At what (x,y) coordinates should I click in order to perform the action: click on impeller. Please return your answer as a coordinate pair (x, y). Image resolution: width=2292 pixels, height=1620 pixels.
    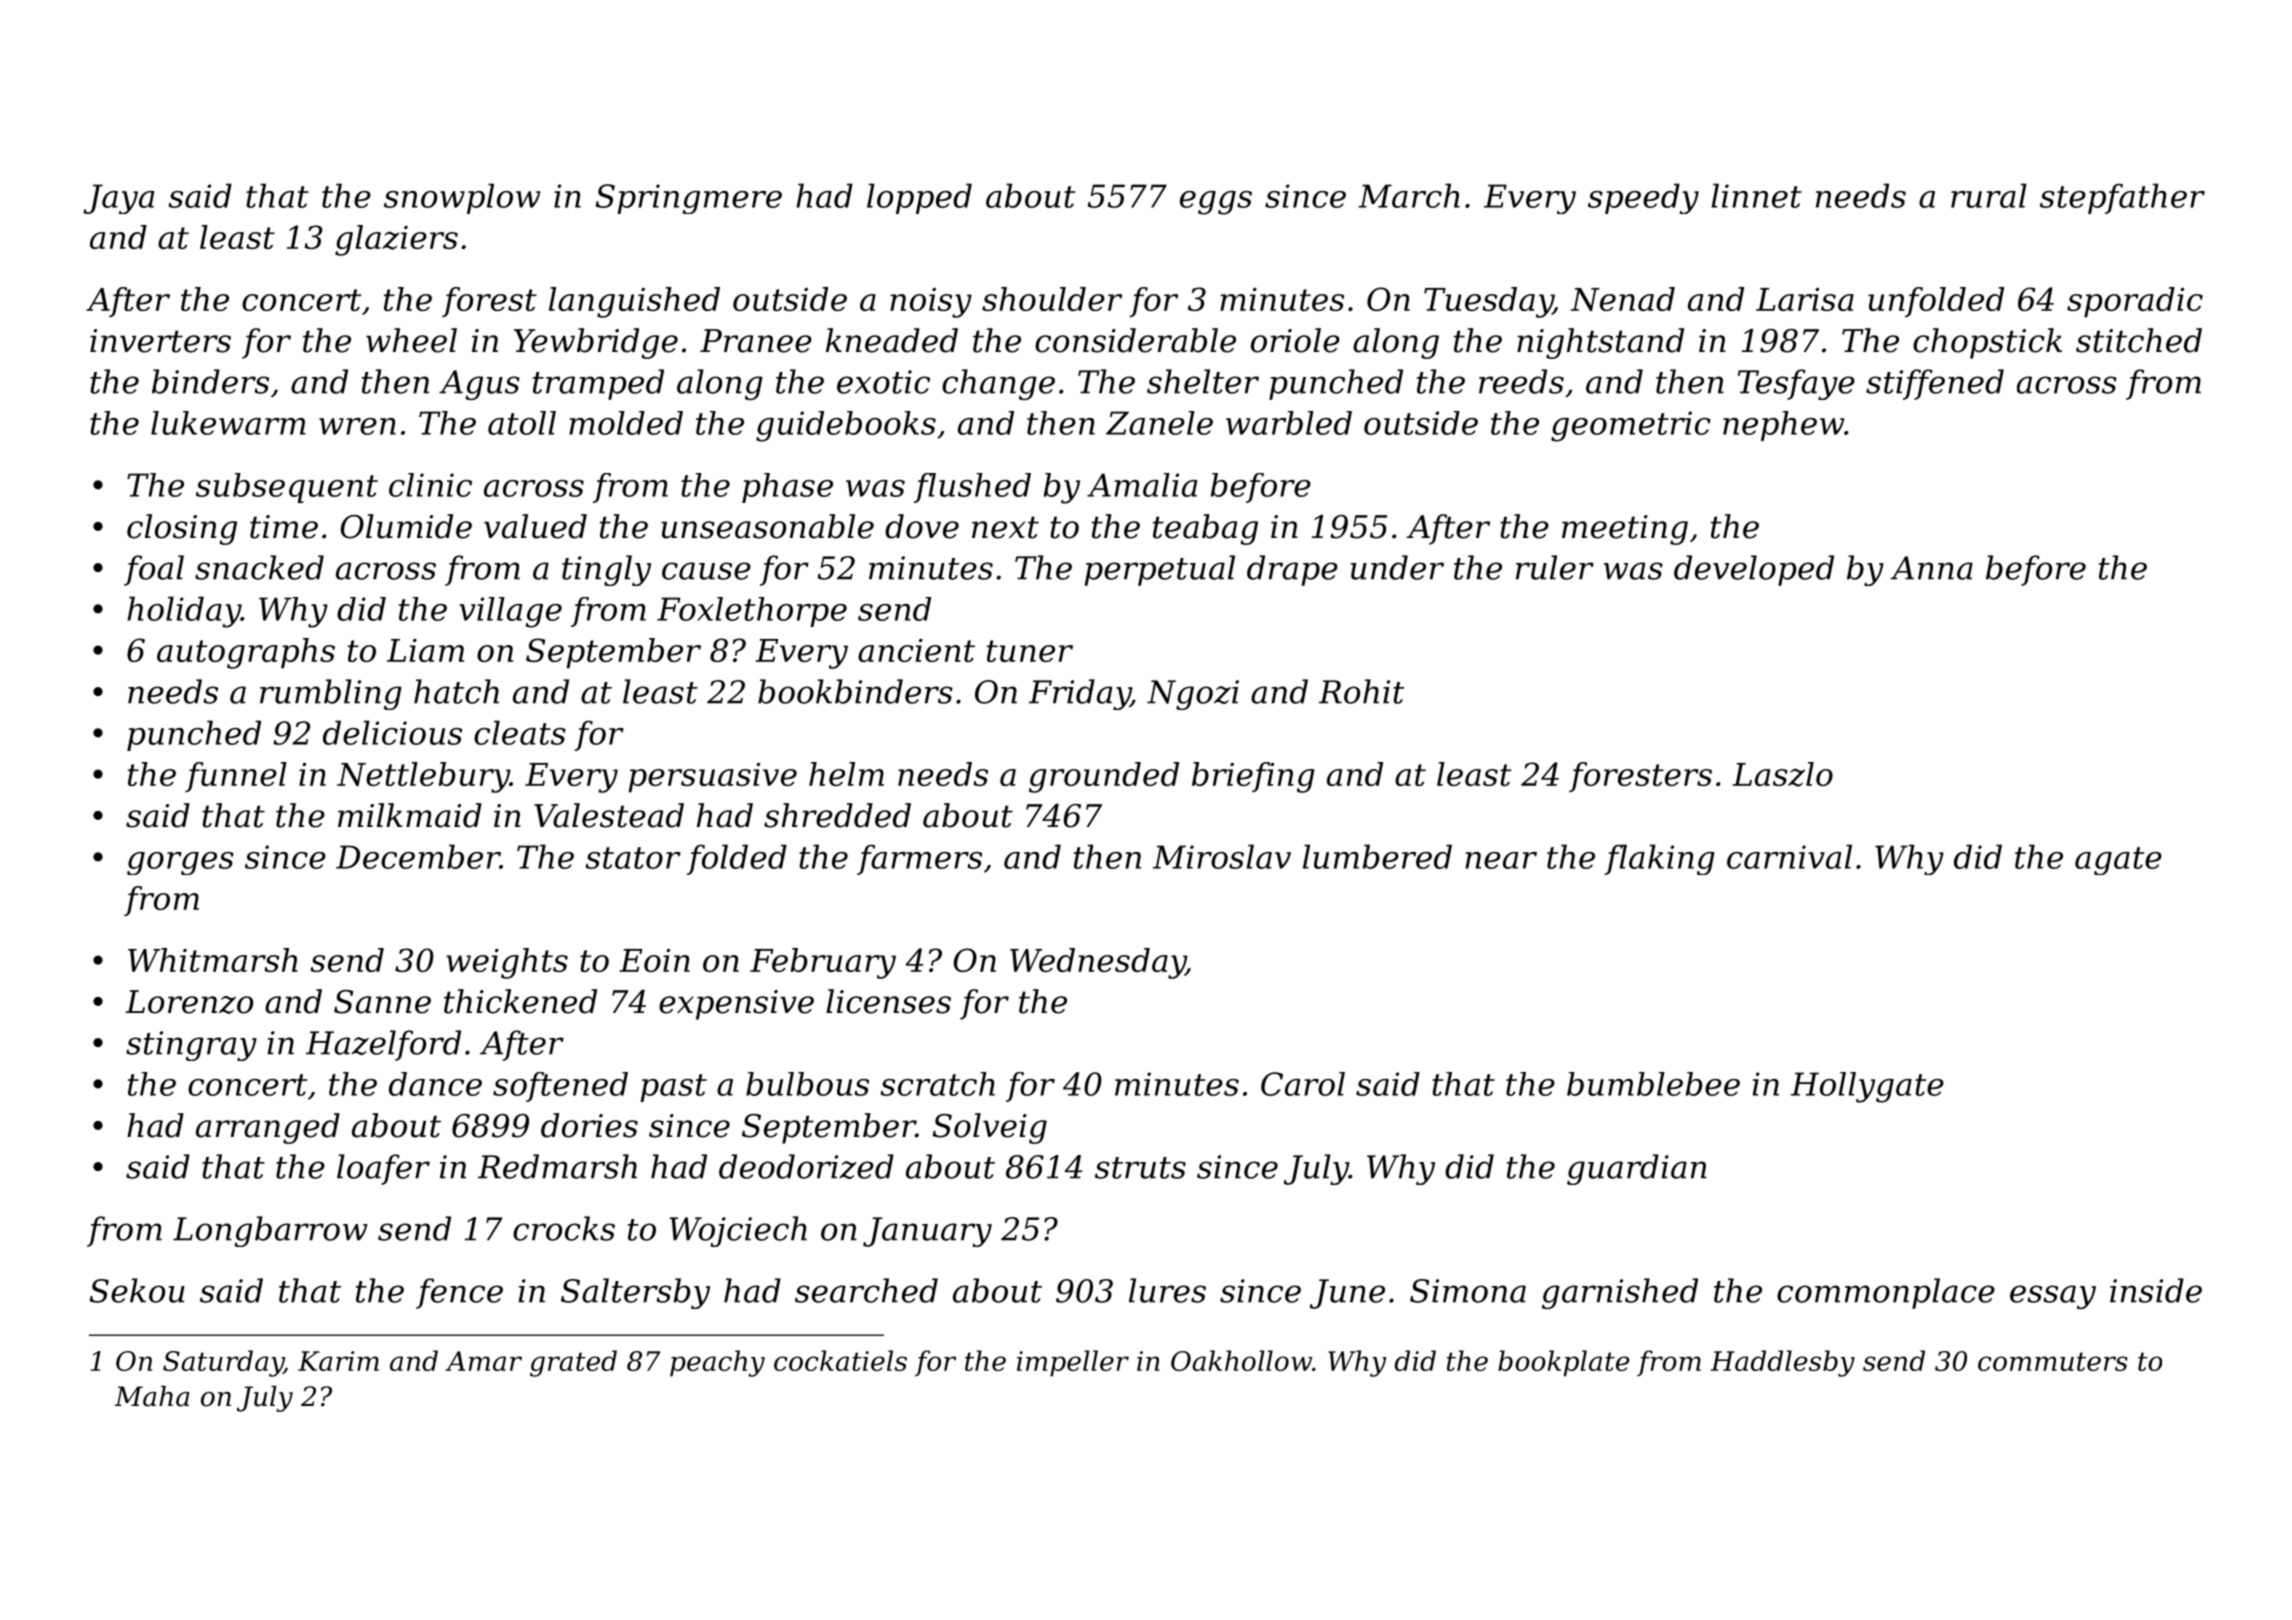
    Looking at the image, I should click on (1073, 1363).
